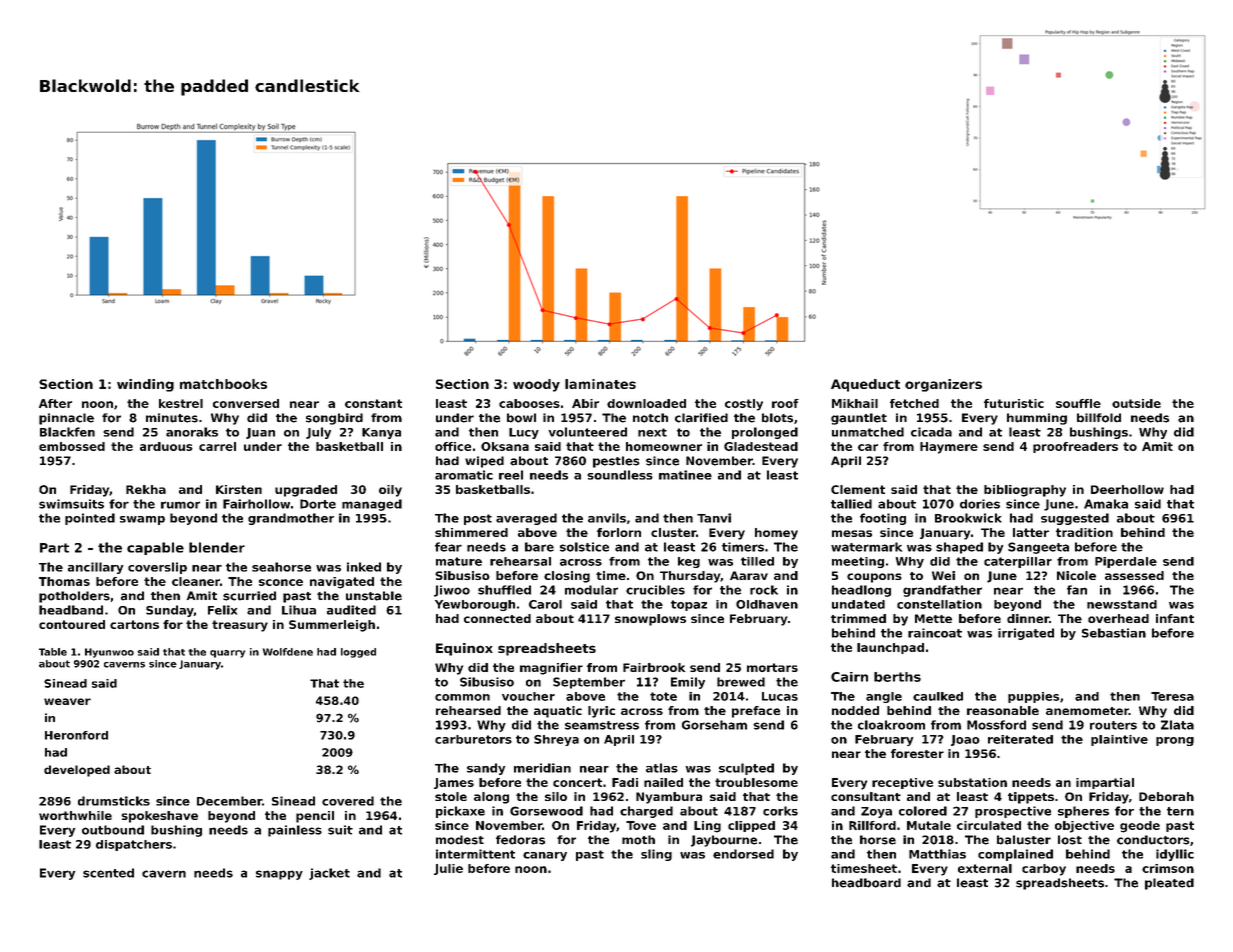 This document has width=1233, height=952. Describe the element at coordinates (655, 590) in the document. I see `crucibles` at that location.
